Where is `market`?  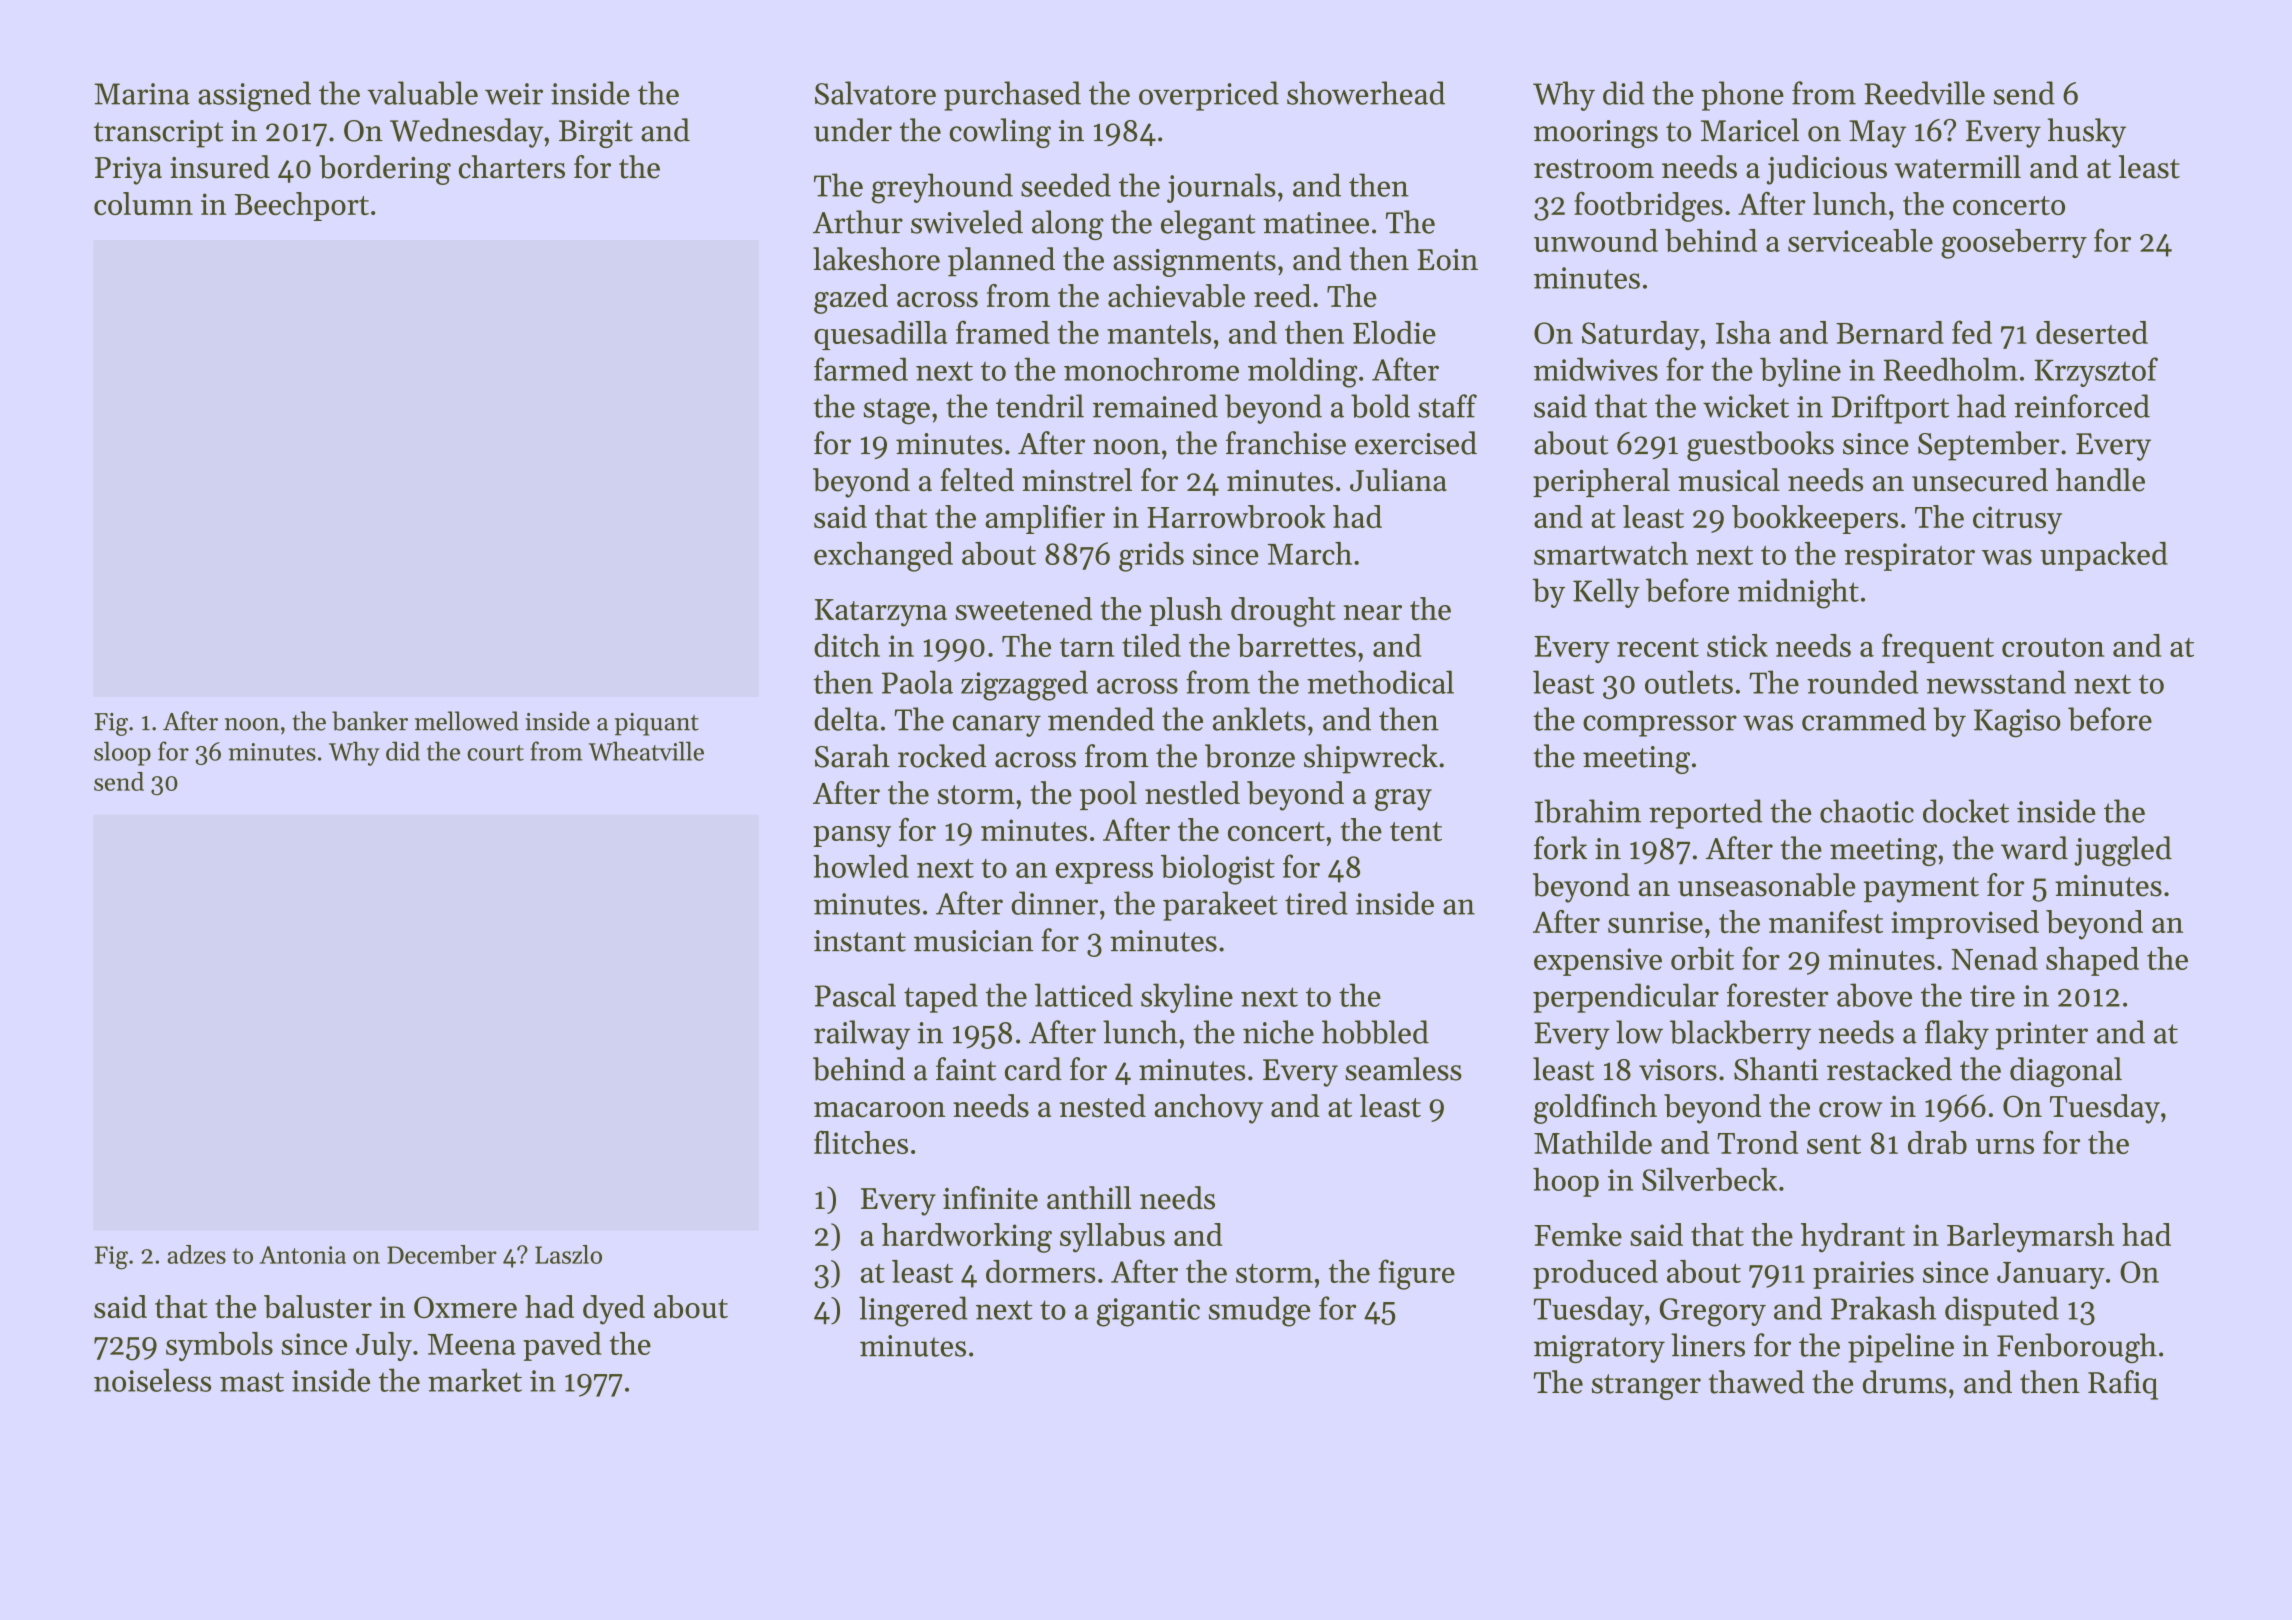 market is located at coordinates (475, 1380).
